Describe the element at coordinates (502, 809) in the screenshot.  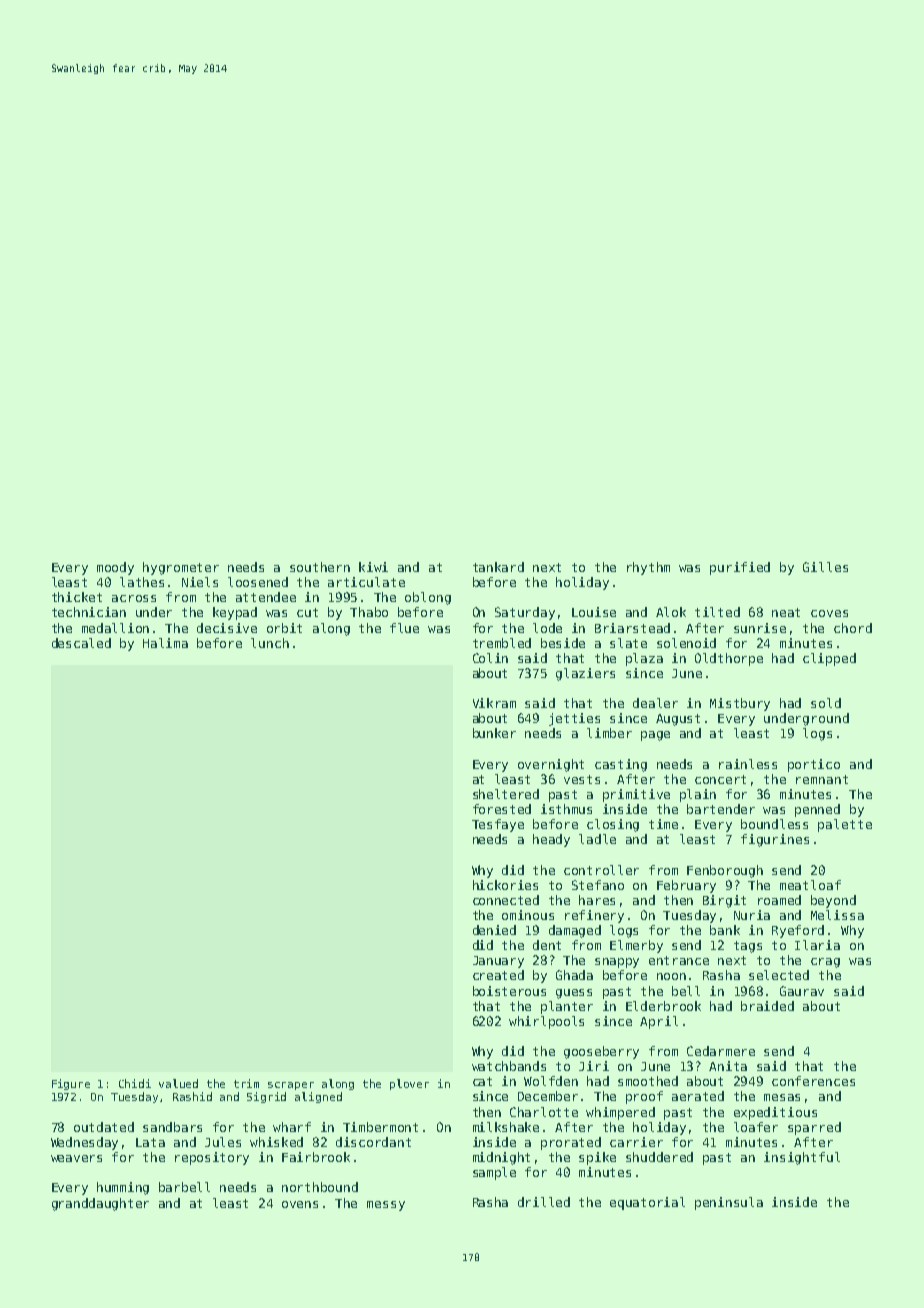
I see `forested` at that location.
